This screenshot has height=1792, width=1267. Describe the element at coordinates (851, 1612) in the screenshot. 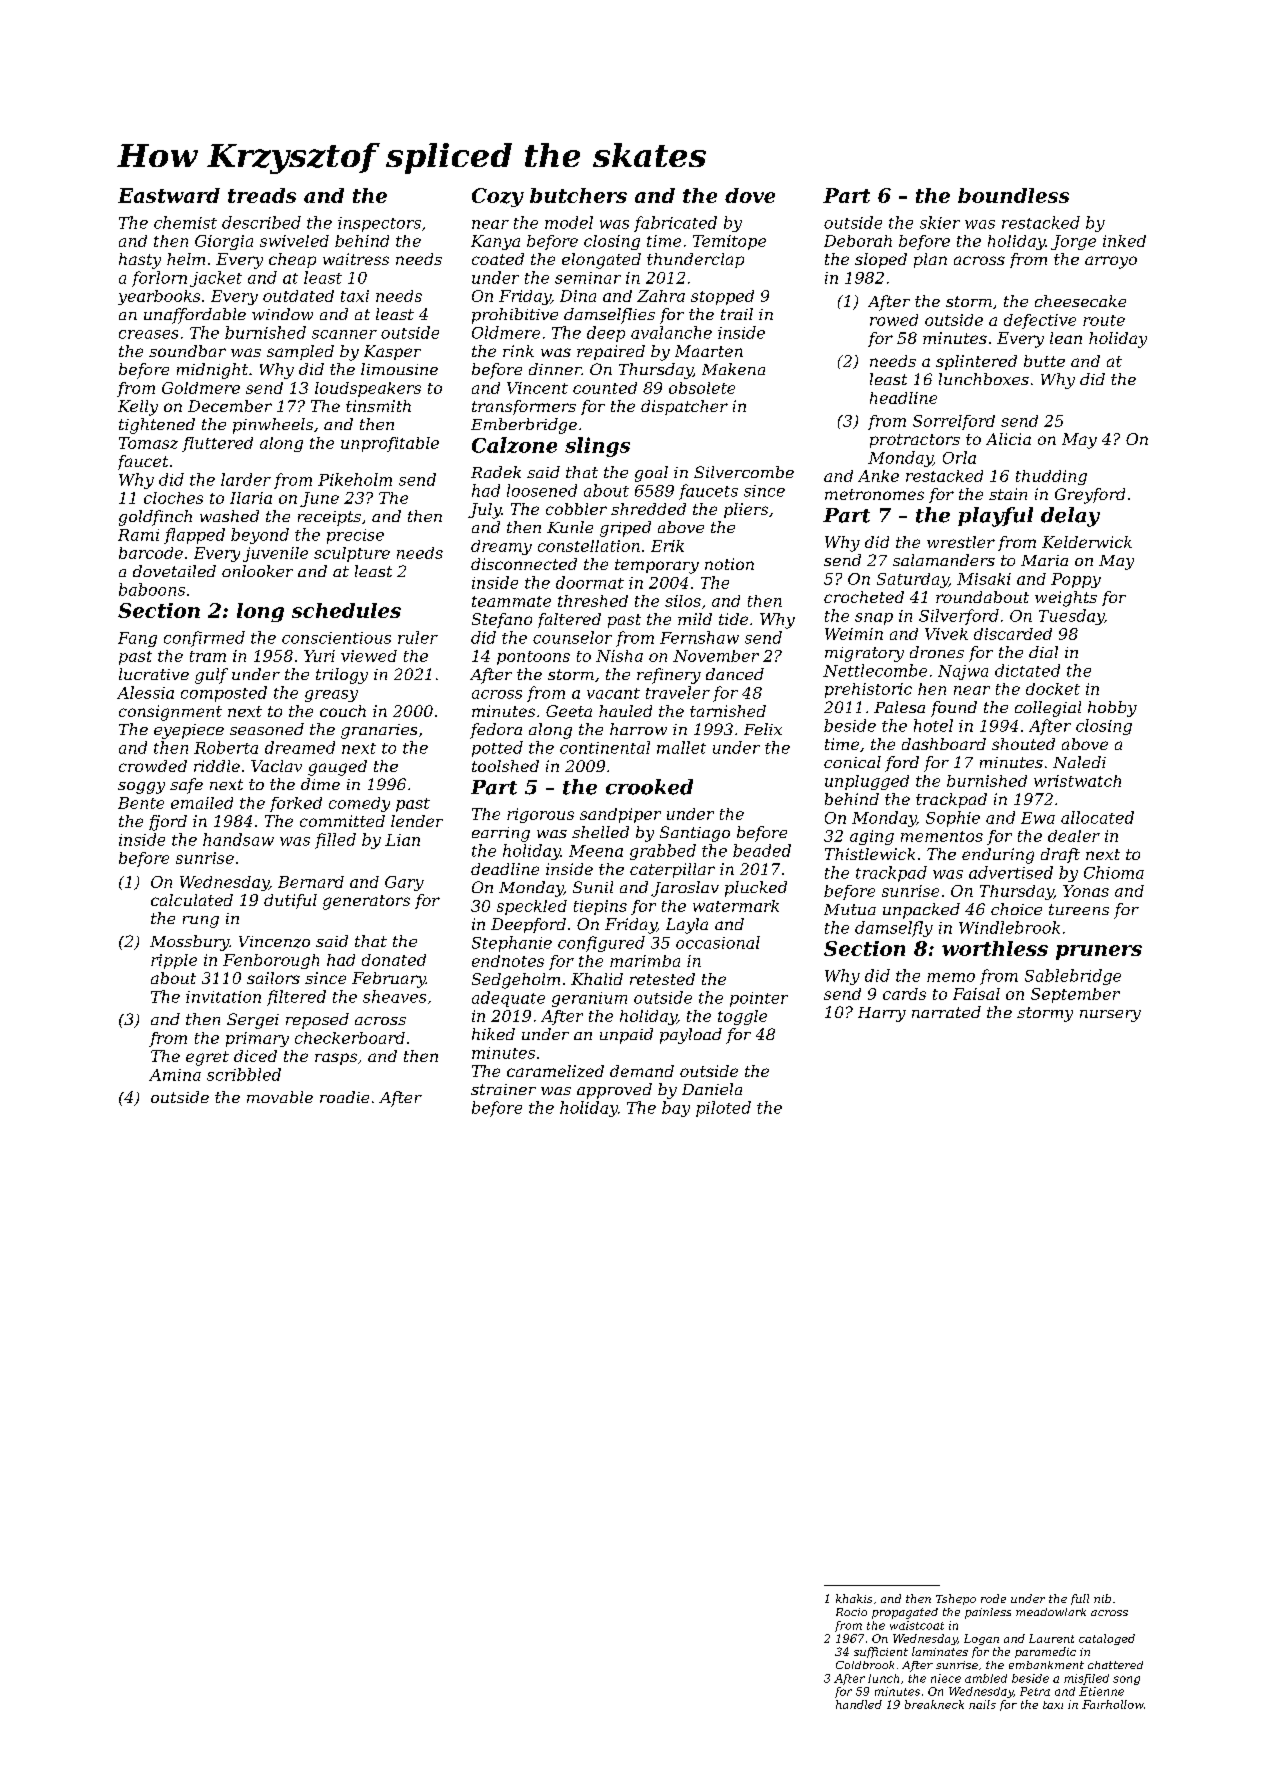

I see `Rocio` at that location.
